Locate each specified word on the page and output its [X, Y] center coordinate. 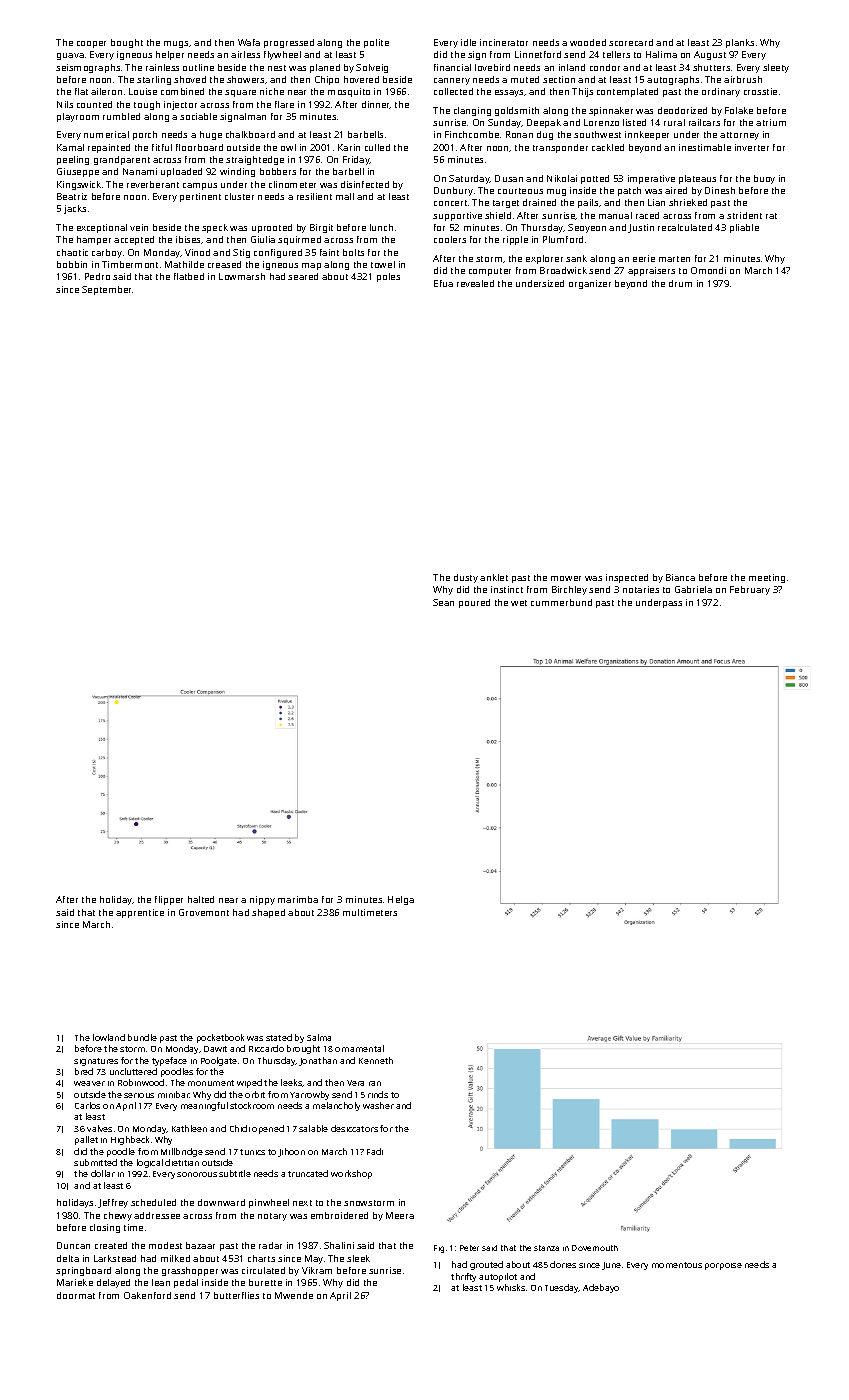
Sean [443, 602]
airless [245, 54]
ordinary [721, 92]
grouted [486, 1265]
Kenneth [376, 1060]
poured [474, 603]
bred [84, 1071]
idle [468, 42]
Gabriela [693, 589]
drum [680, 283]
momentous [677, 1265]
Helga [401, 900]
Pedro [97, 276]
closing [105, 1228]
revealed [475, 283]
